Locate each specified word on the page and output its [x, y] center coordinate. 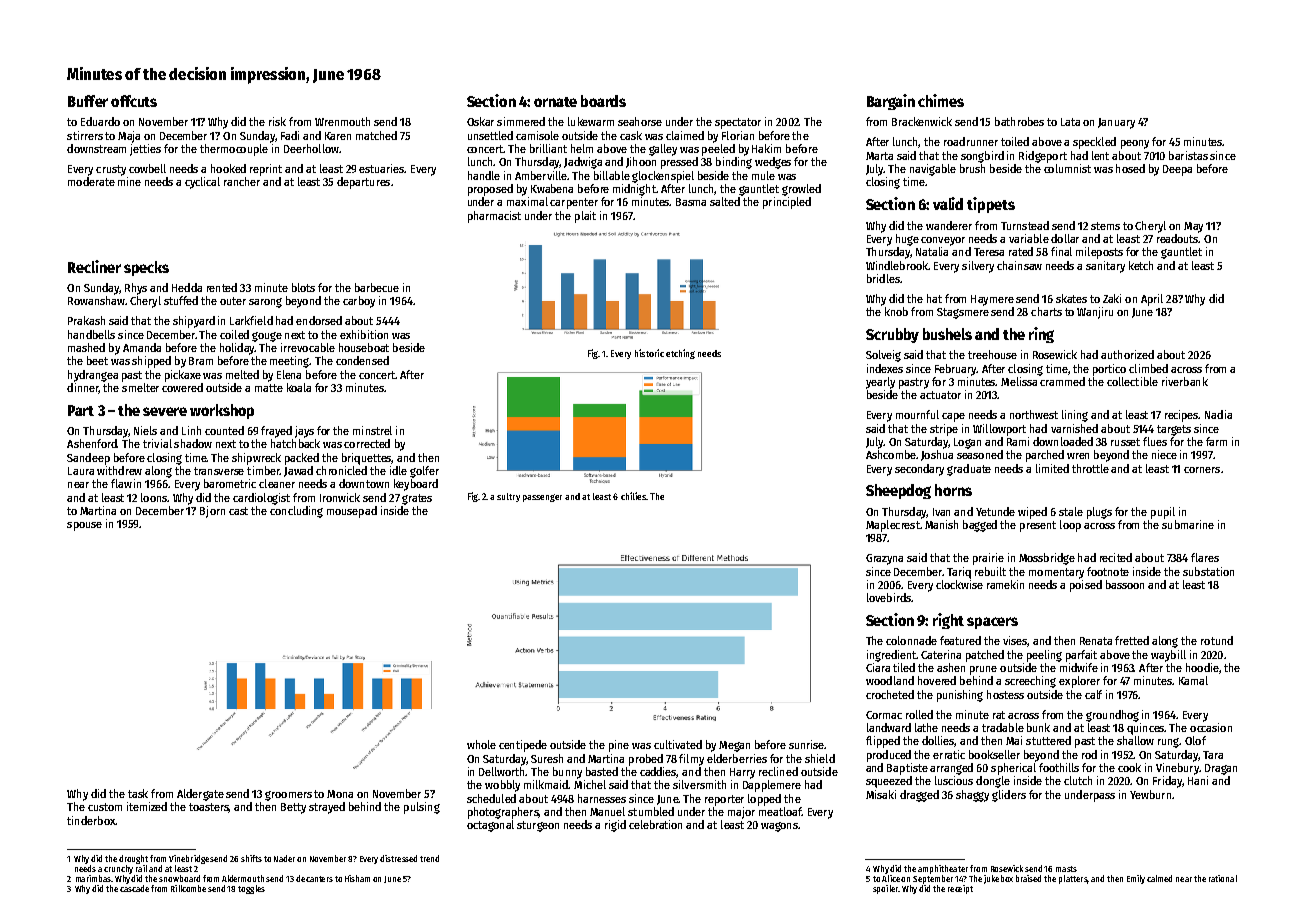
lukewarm [591, 121]
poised [1086, 586]
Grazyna [884, 559]
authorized [1127, 354]
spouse [84, 526]
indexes [885, 368]
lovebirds [889, 597]
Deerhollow [311, 148]
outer [233, 301]
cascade [134, 888]
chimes [941, 100]
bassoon [1125, 584]
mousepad [352, 512]
